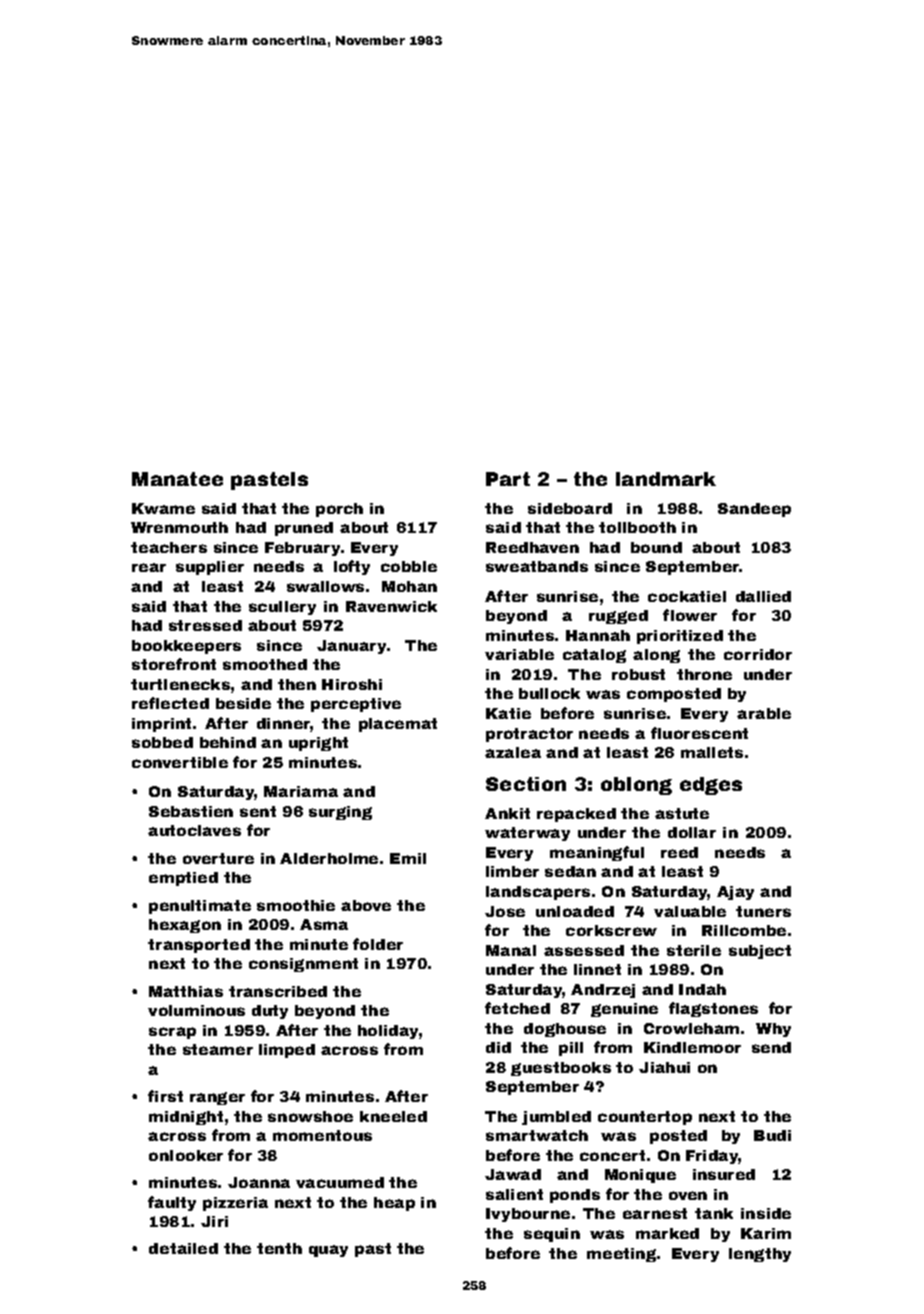 The width and height of the page is (924, 1314). I want to click on variable, so click(519, 654).
